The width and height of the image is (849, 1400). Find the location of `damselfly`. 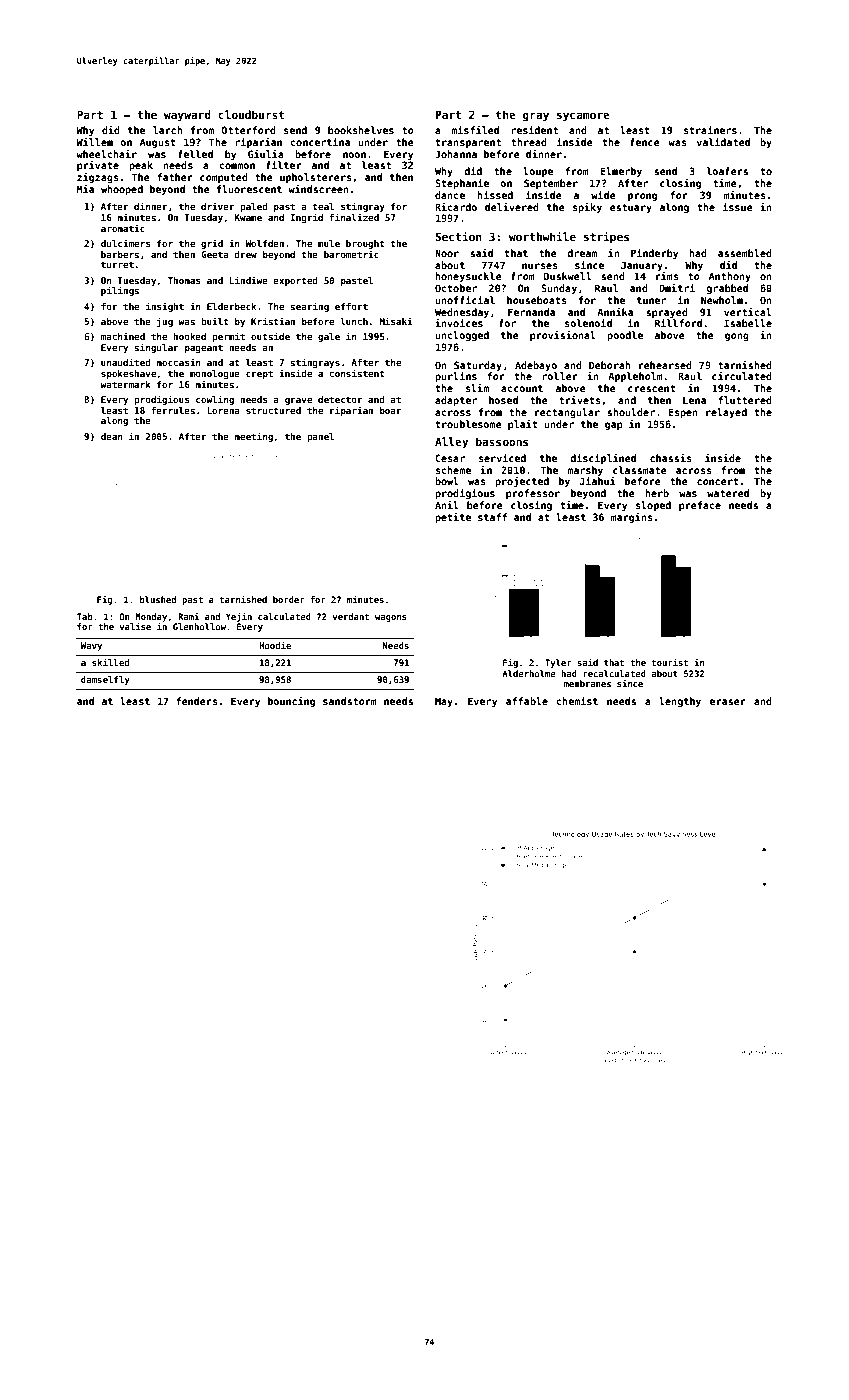

damselfly is located at coordinates (105, 680).
